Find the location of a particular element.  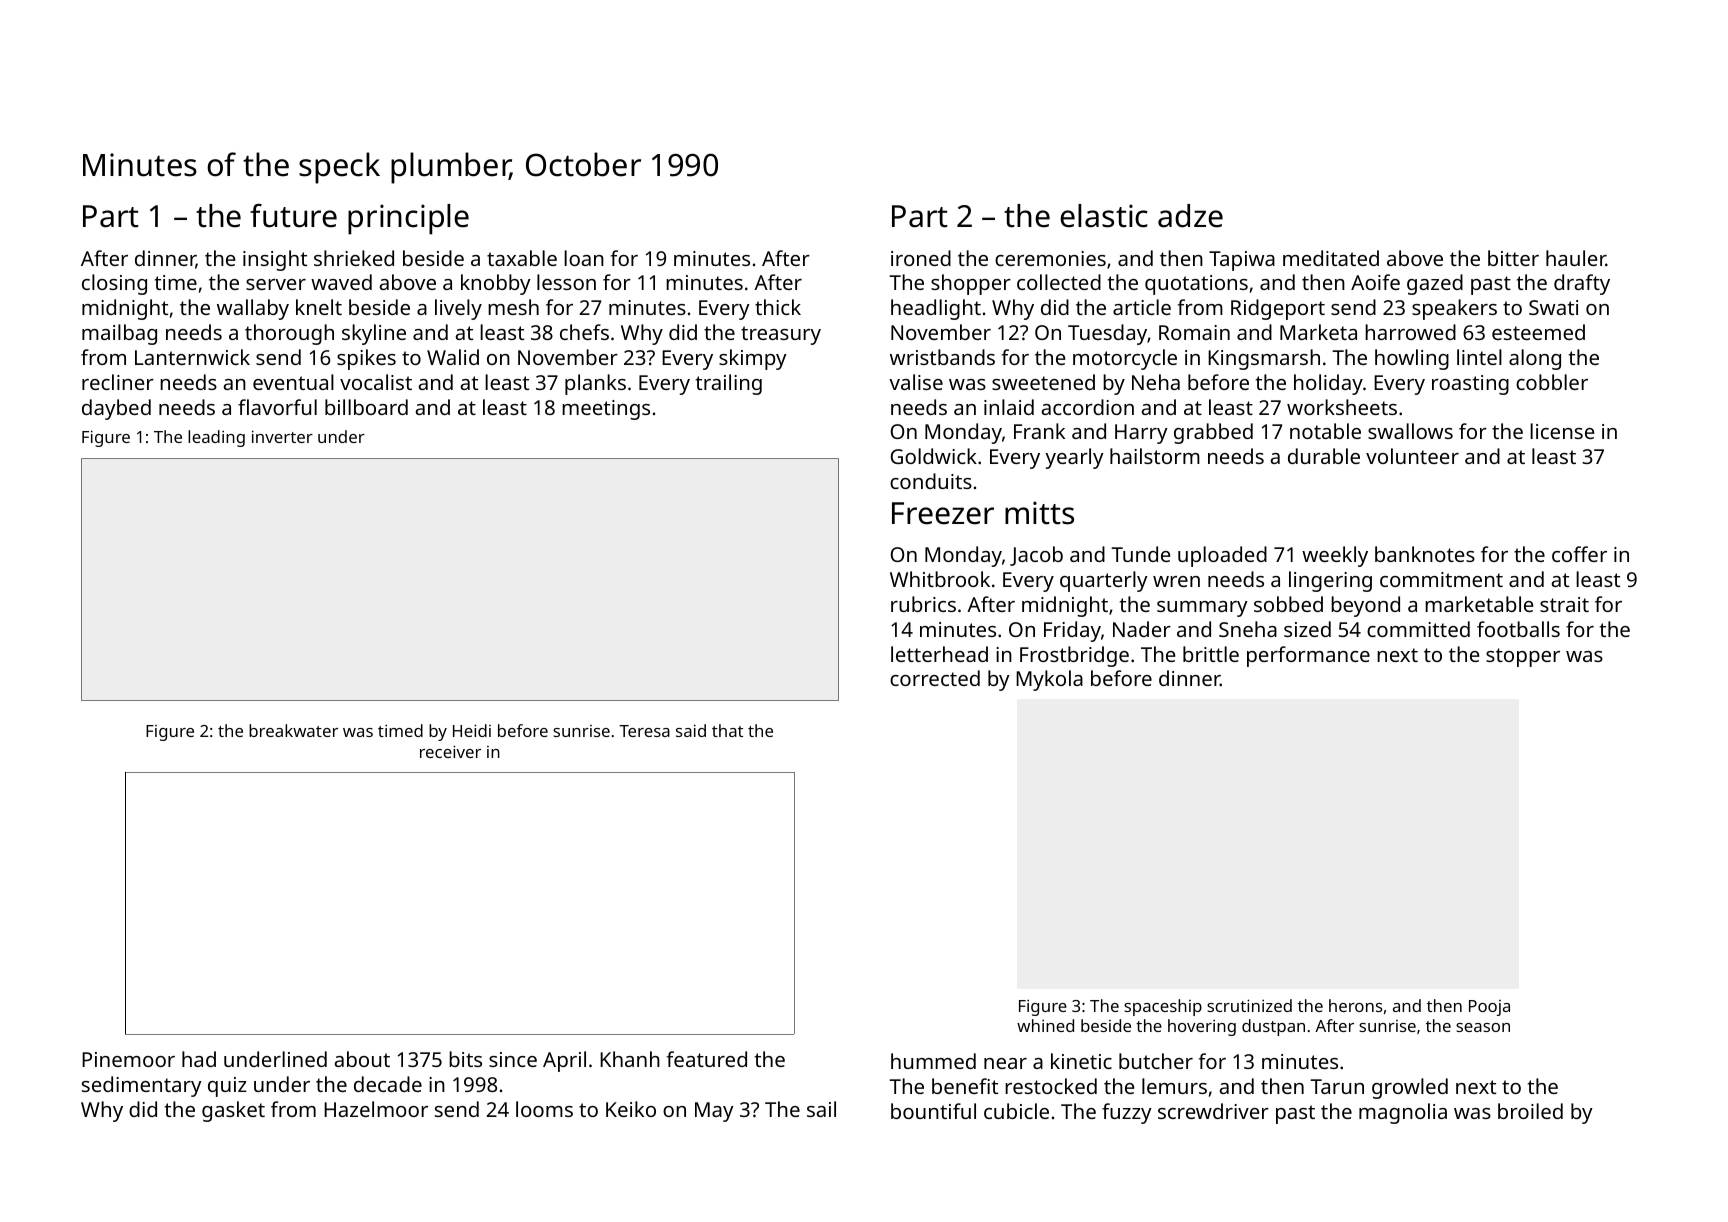

Heidi is located at coordinates (472, 730).
